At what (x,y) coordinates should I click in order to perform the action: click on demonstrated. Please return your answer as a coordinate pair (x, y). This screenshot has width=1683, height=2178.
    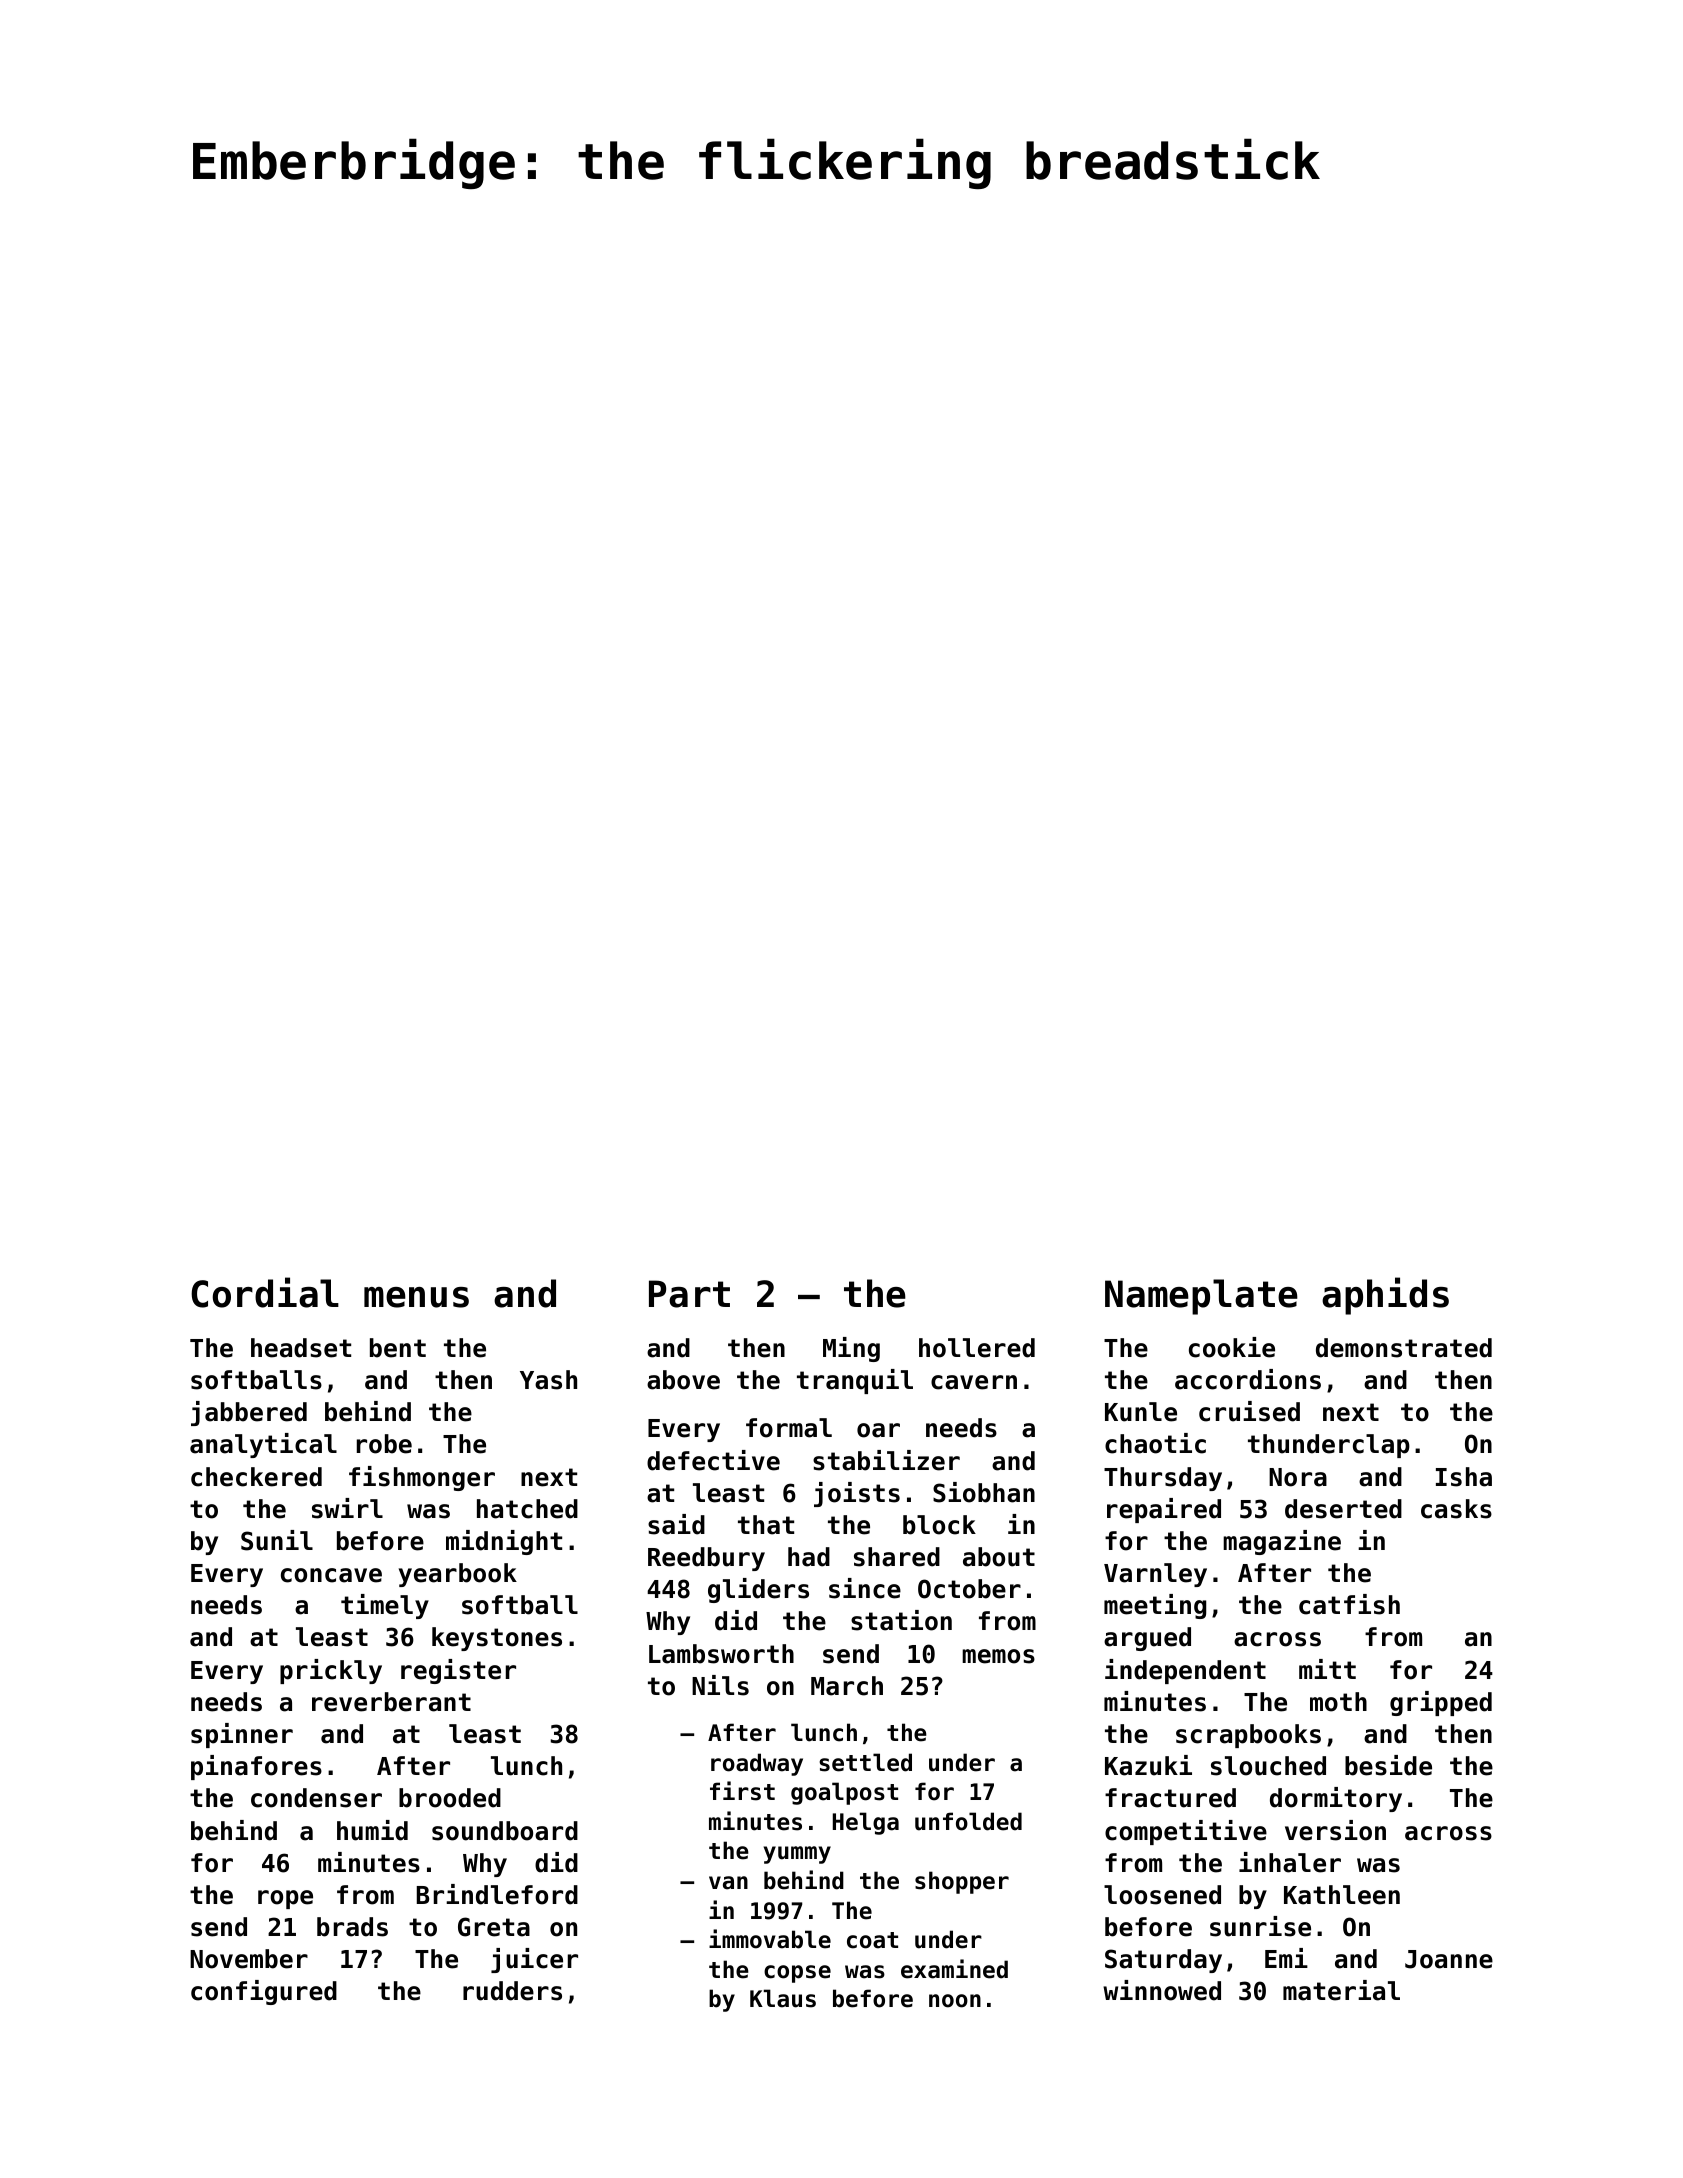
    Looking at the image, I should click on (1404, 1348).
